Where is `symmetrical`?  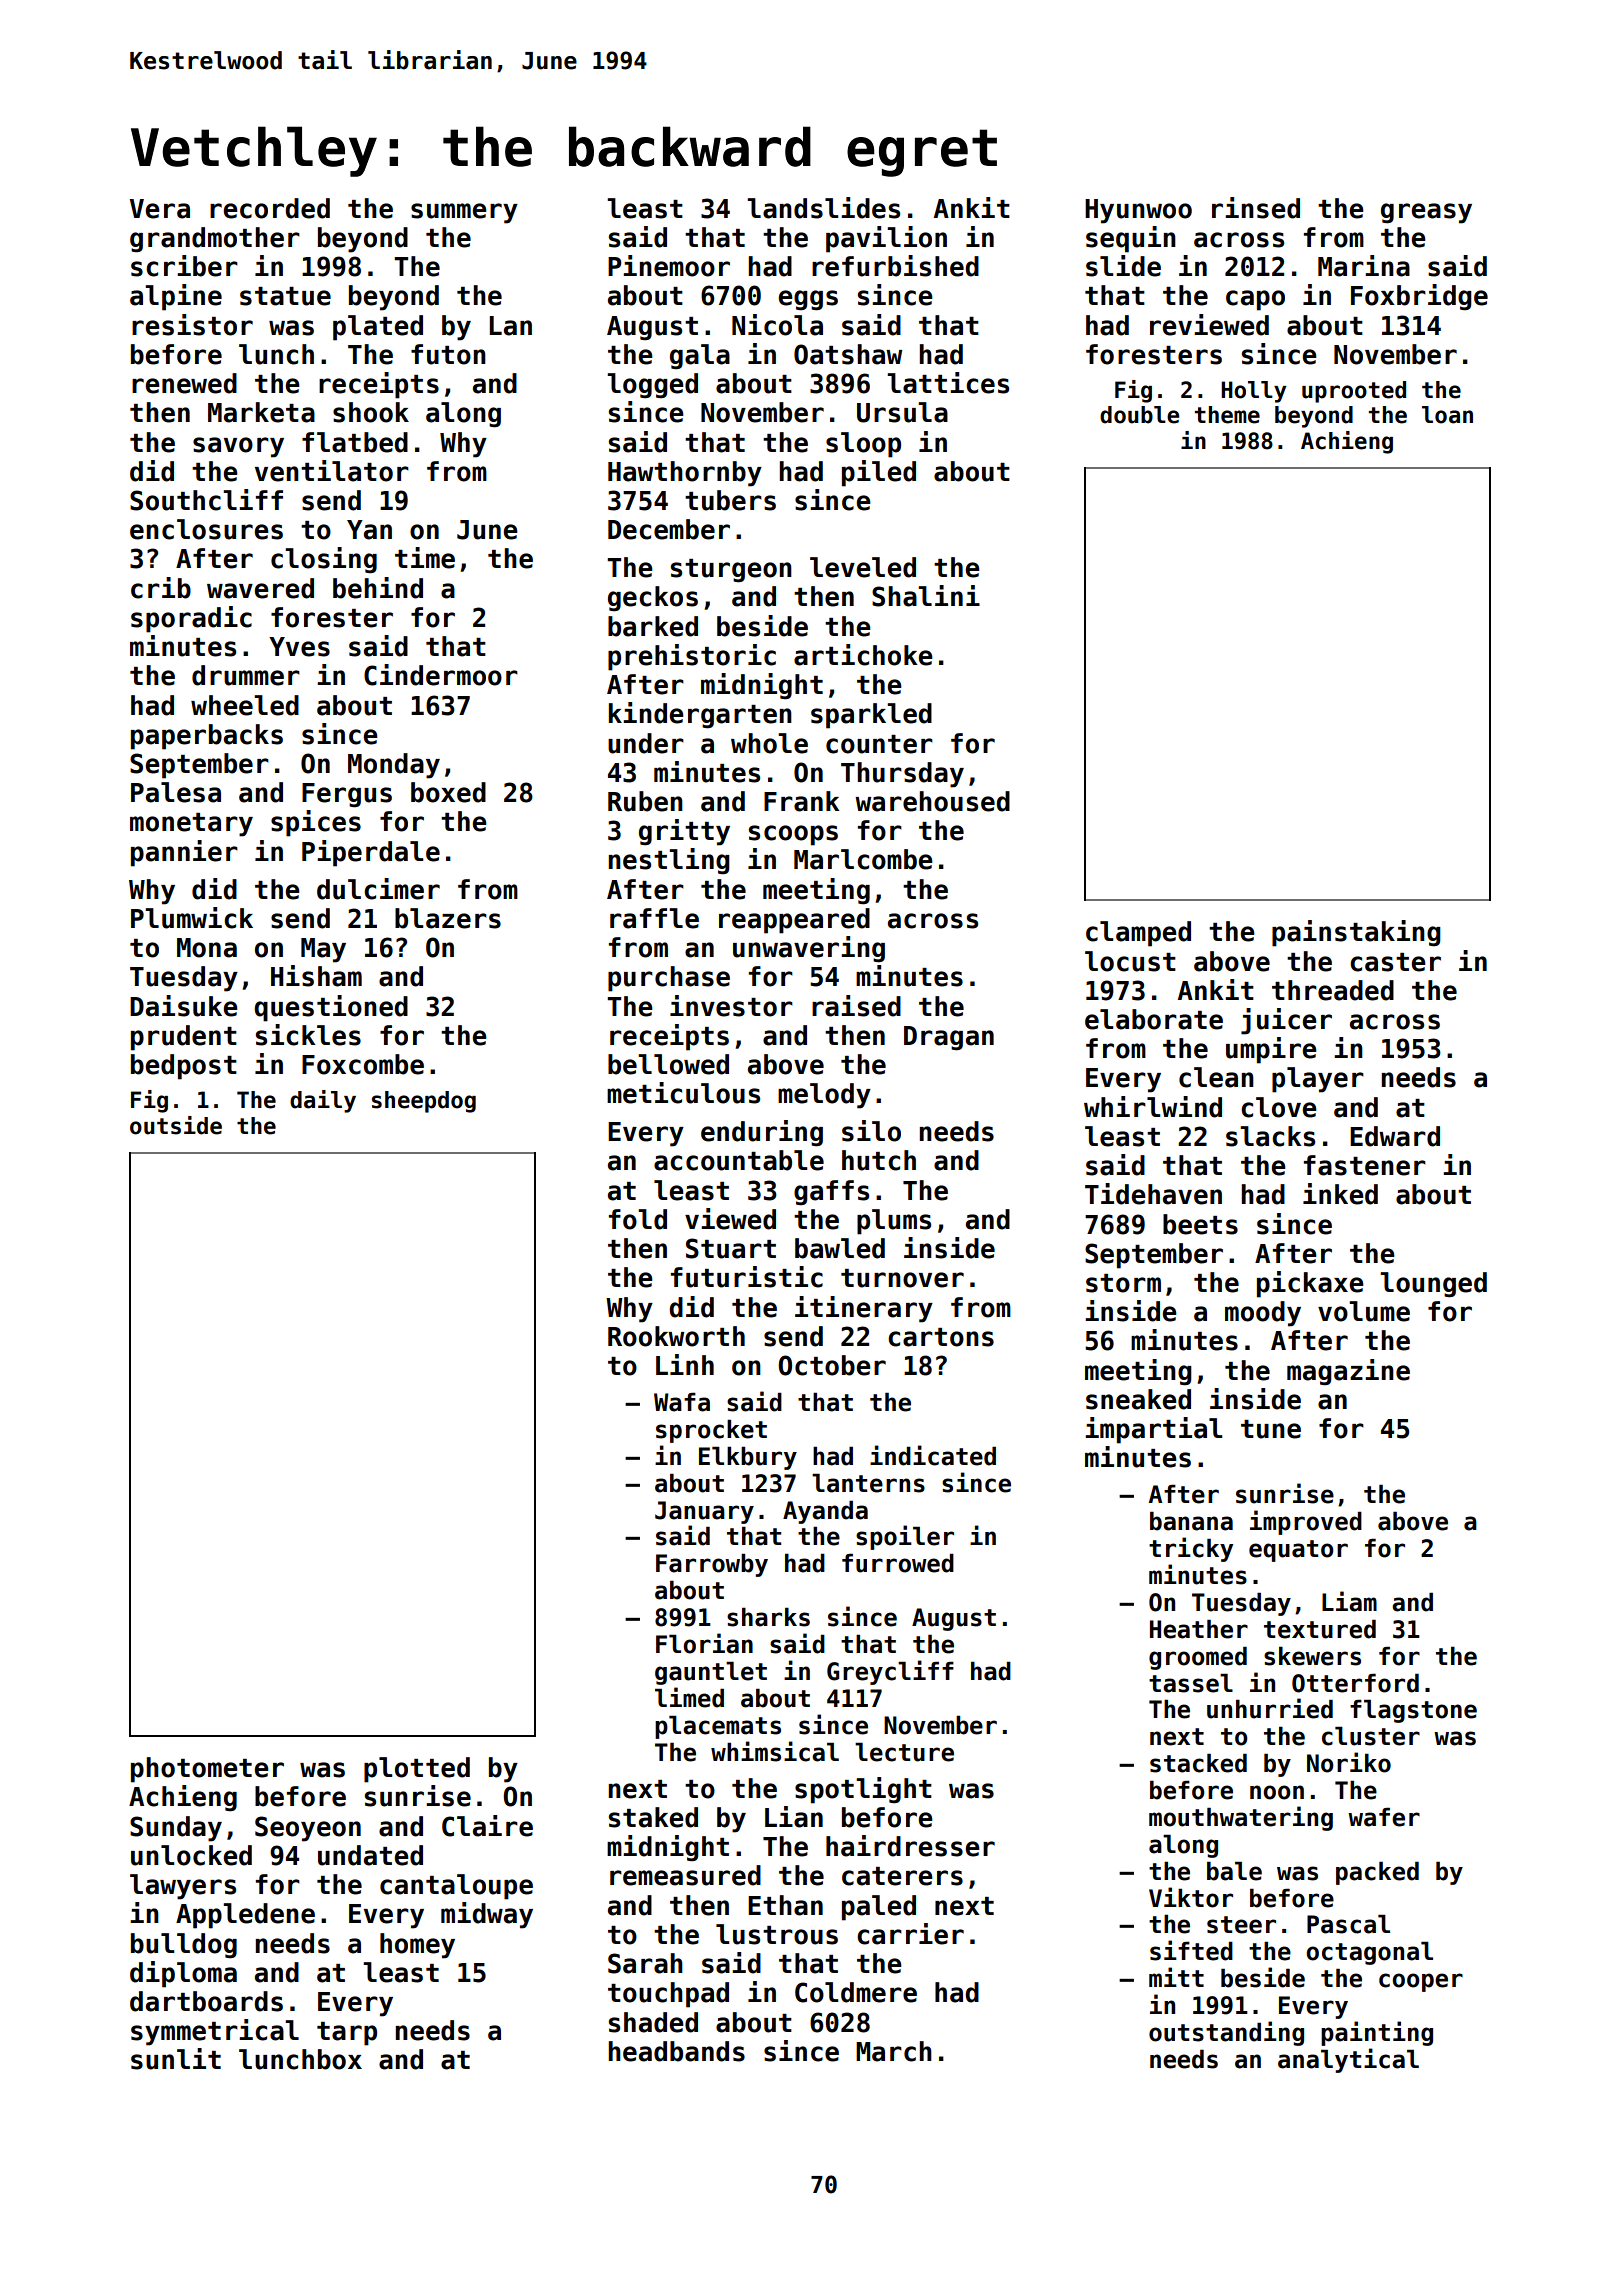
symmetrical is located at coordinates (215, 2032).
